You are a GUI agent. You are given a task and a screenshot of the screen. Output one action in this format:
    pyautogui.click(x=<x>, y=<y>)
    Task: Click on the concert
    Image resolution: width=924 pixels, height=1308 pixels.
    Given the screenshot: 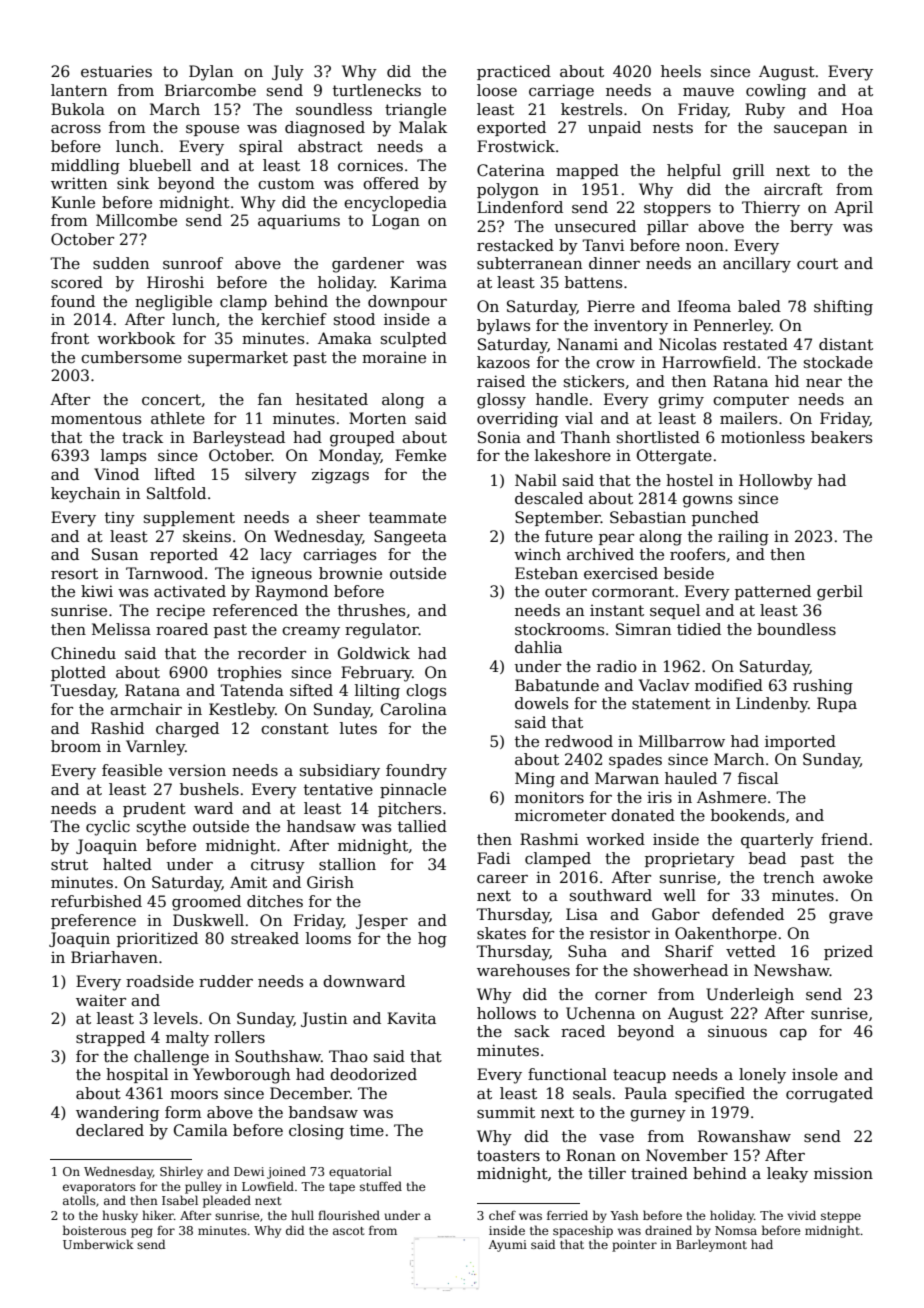 What is the action you would take?
    pyautogui.click(x=171, y=400)
